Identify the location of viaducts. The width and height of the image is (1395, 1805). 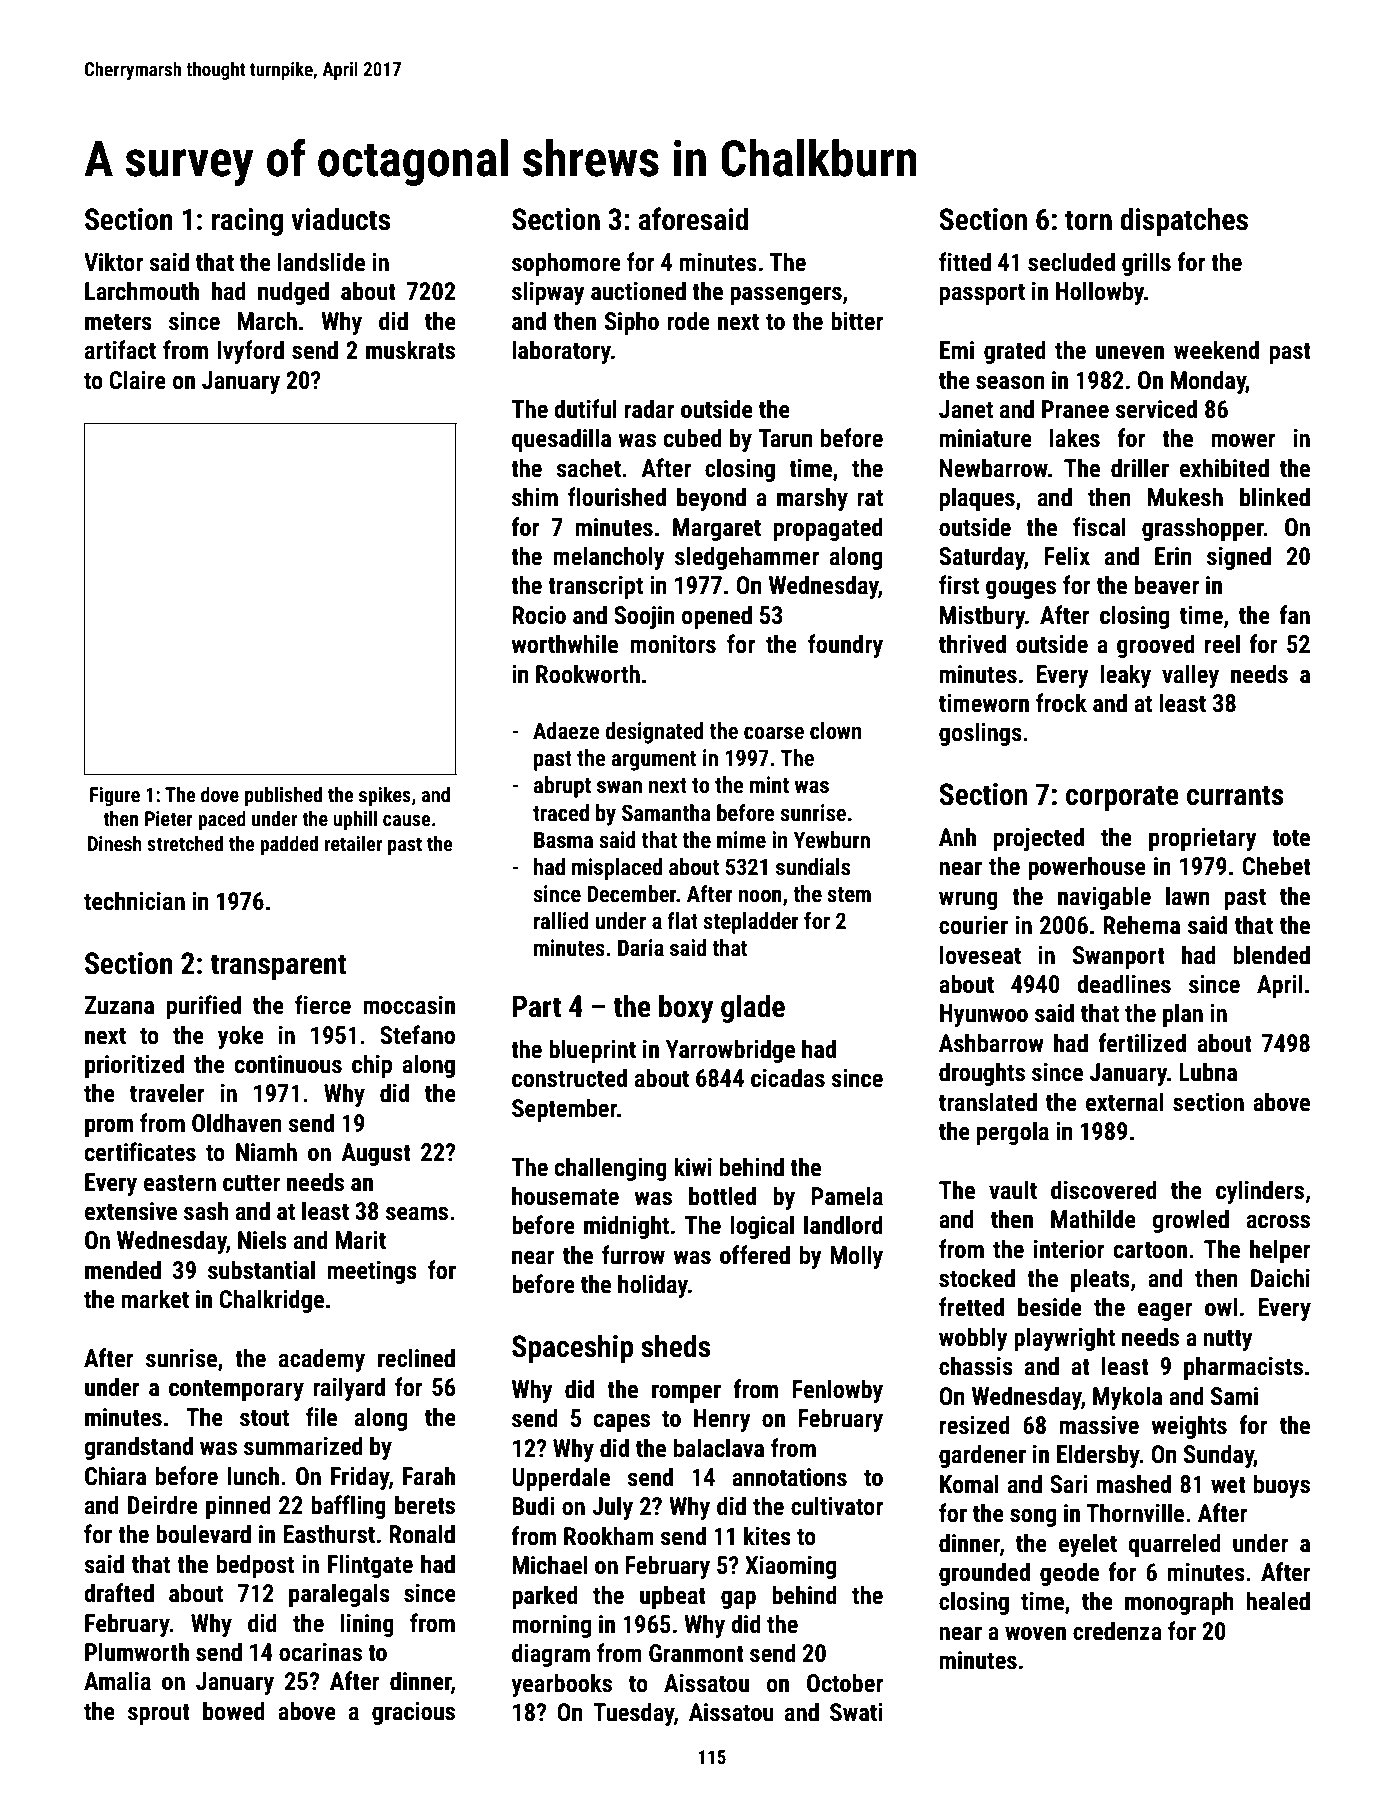
(340, 219).
